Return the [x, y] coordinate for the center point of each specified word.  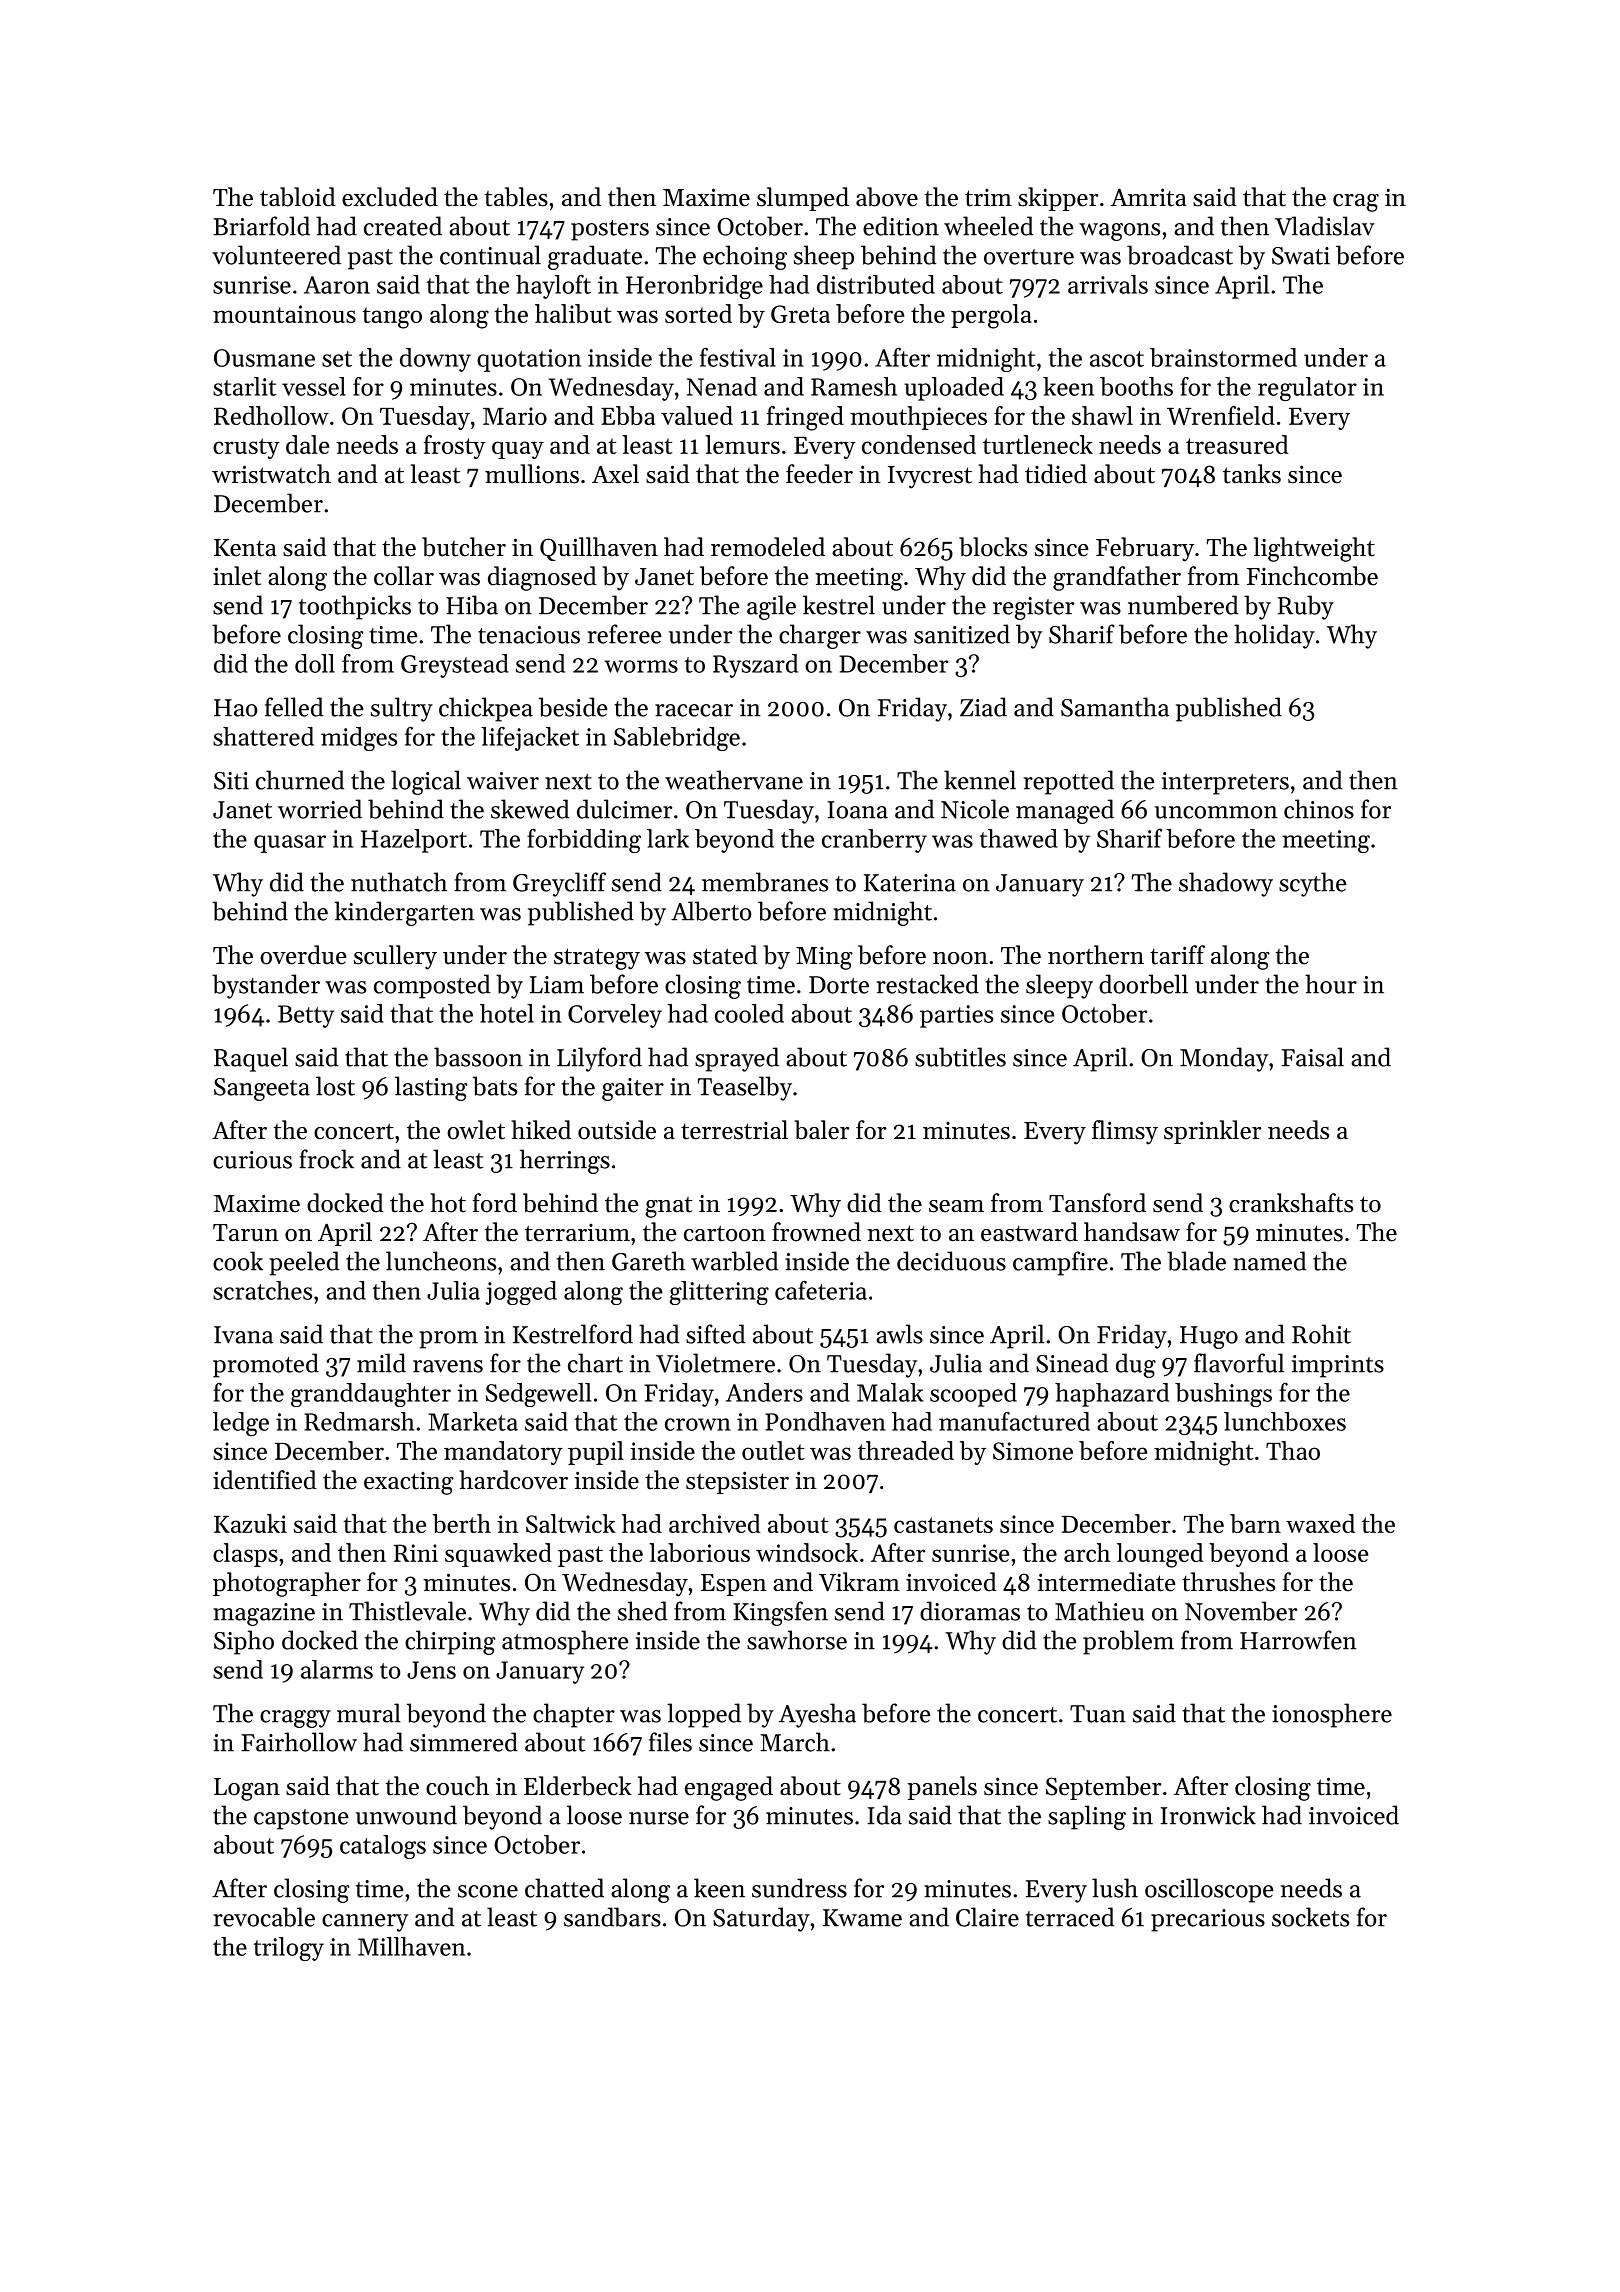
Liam [557, 985]
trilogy [289, 1949]
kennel [980, 780]
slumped [803, 199]
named [1269, 1261]
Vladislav [1325, 226]
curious [252, 1160]
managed [1065, 811]
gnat [669, 1207]
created [403, 226]
